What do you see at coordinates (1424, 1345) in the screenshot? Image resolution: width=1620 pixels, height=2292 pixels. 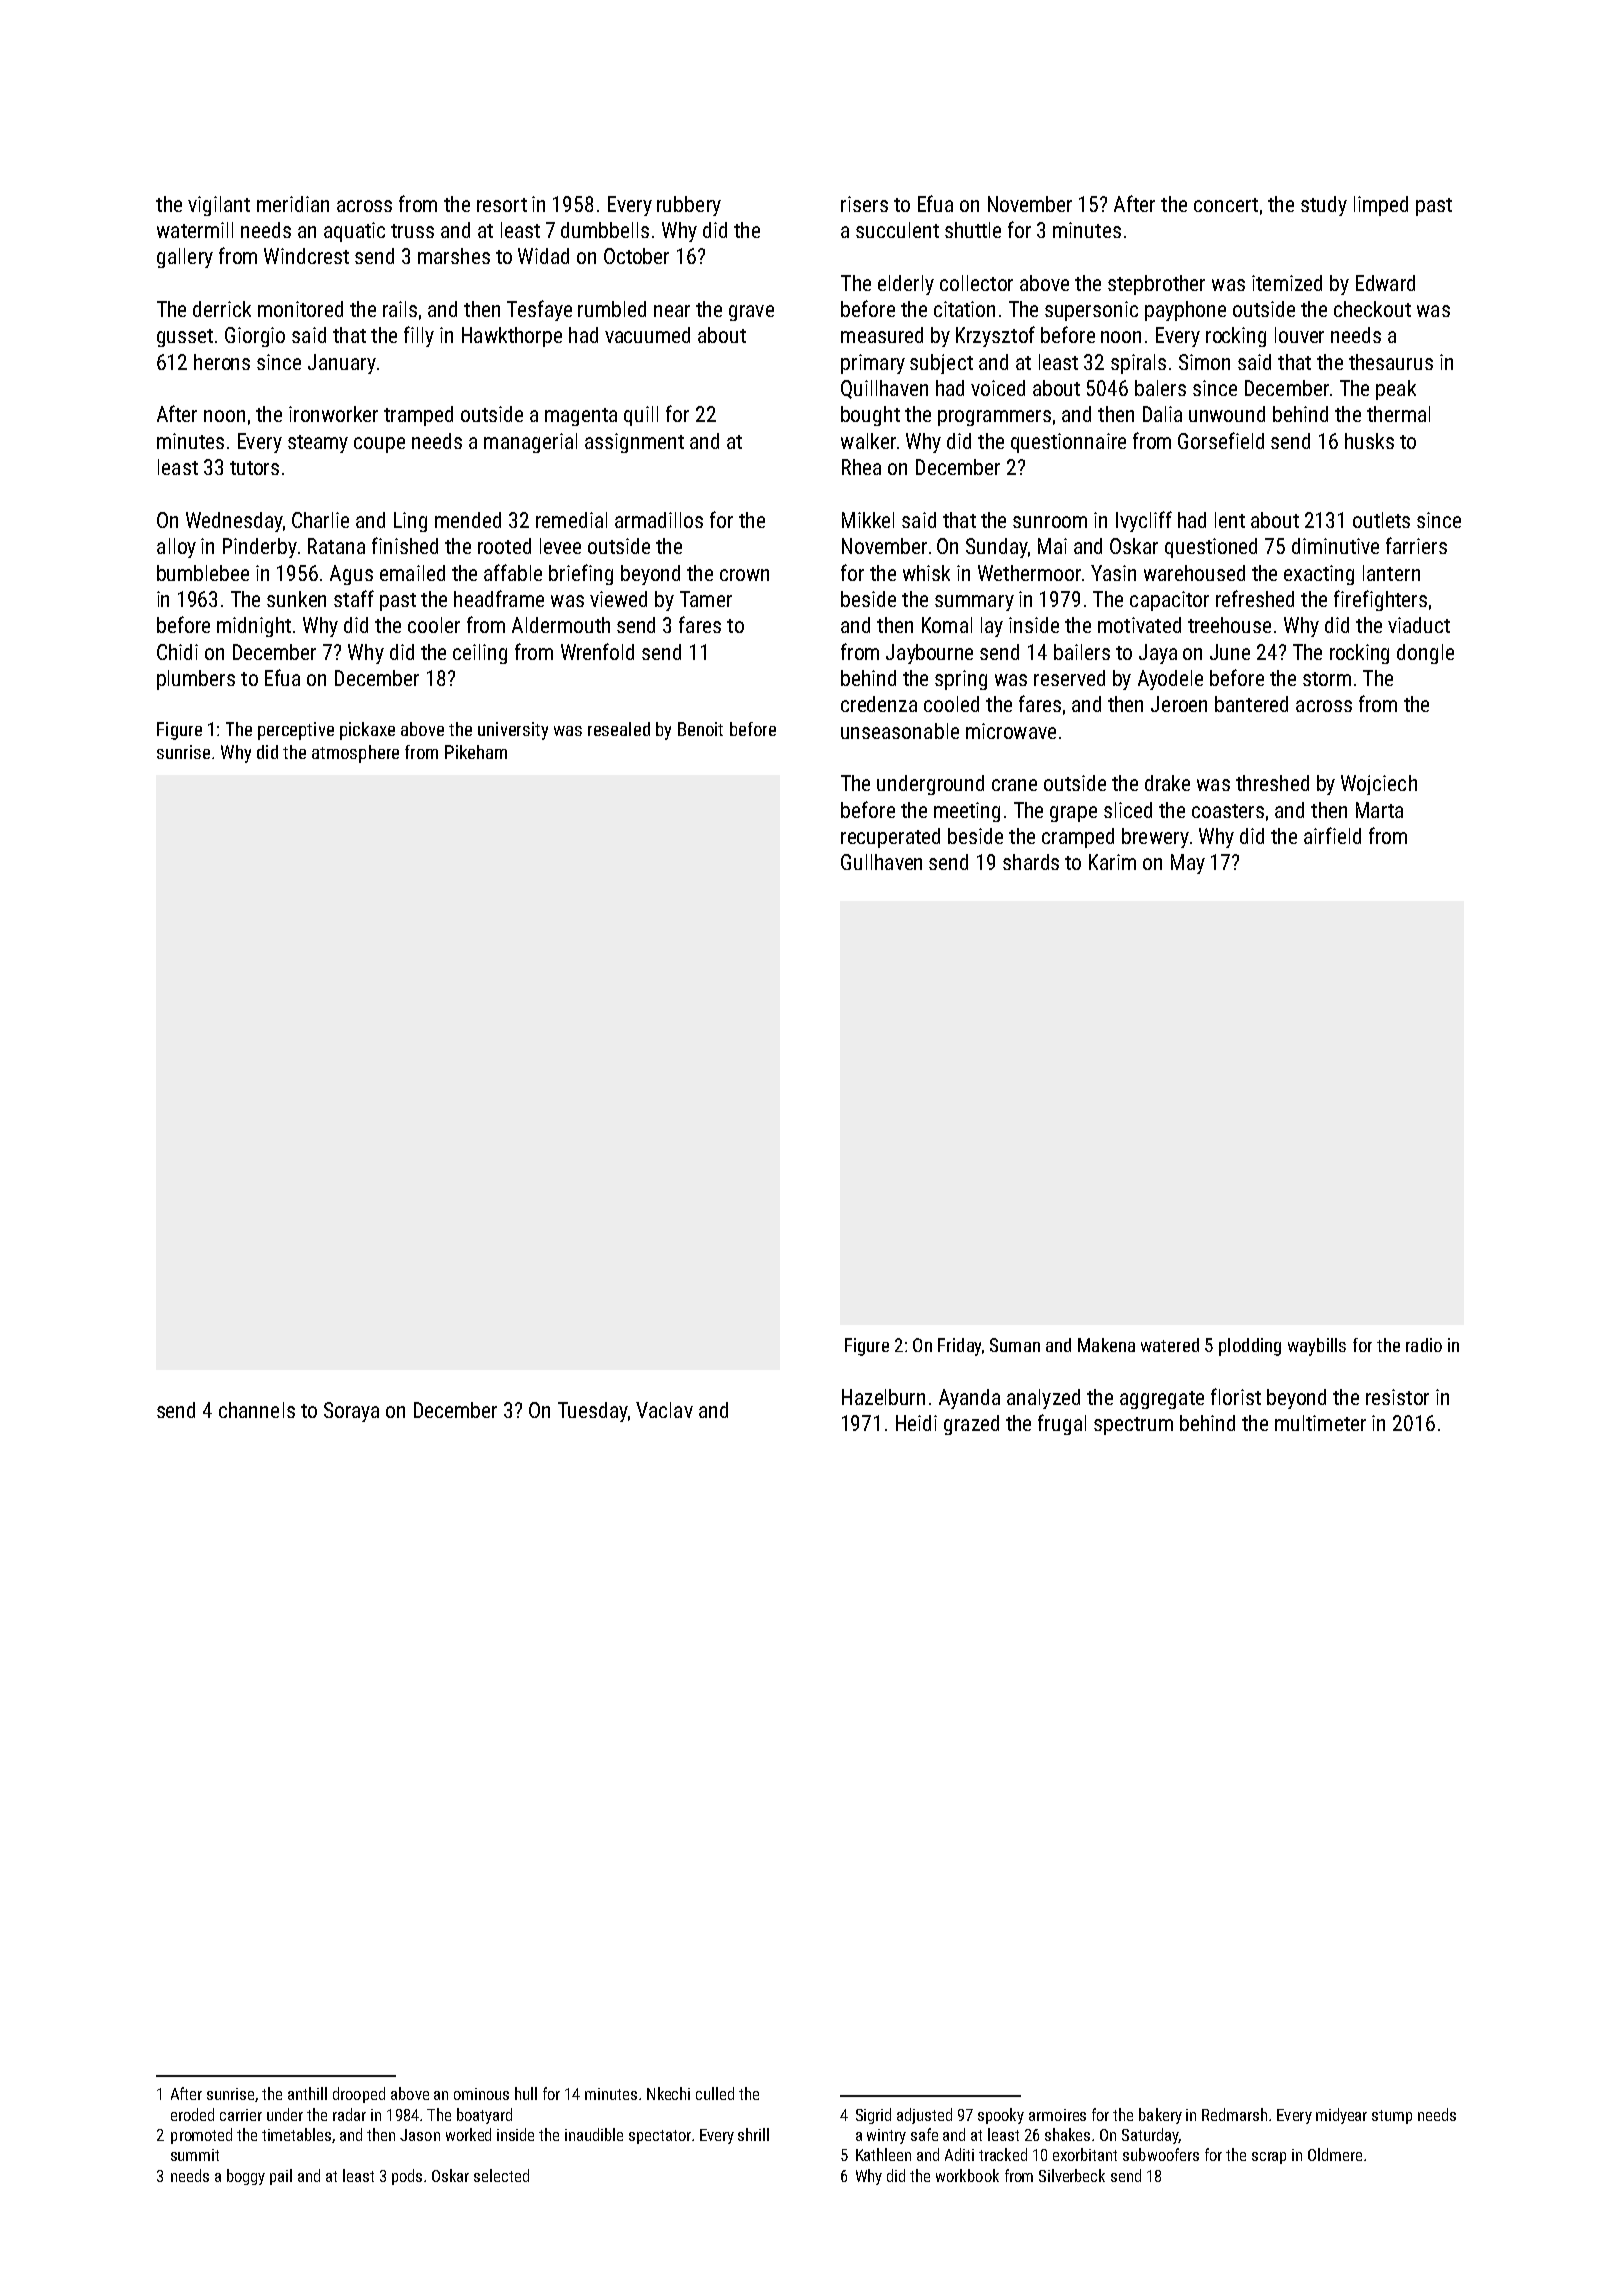 I see `radio` at bounding box center [1424, 1345].
